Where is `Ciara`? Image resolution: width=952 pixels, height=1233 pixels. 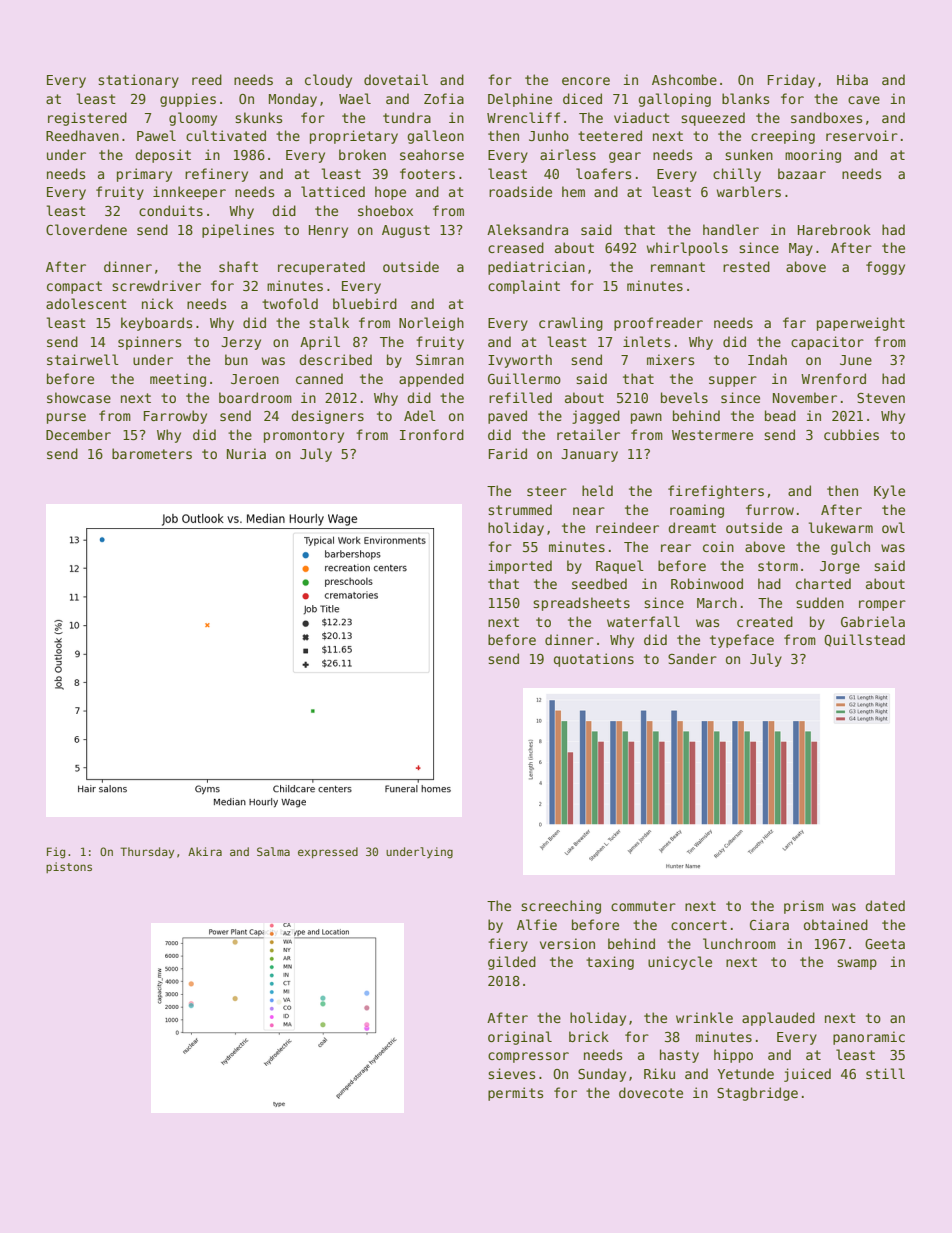
Ciara is located at coordinates (769, 924).
